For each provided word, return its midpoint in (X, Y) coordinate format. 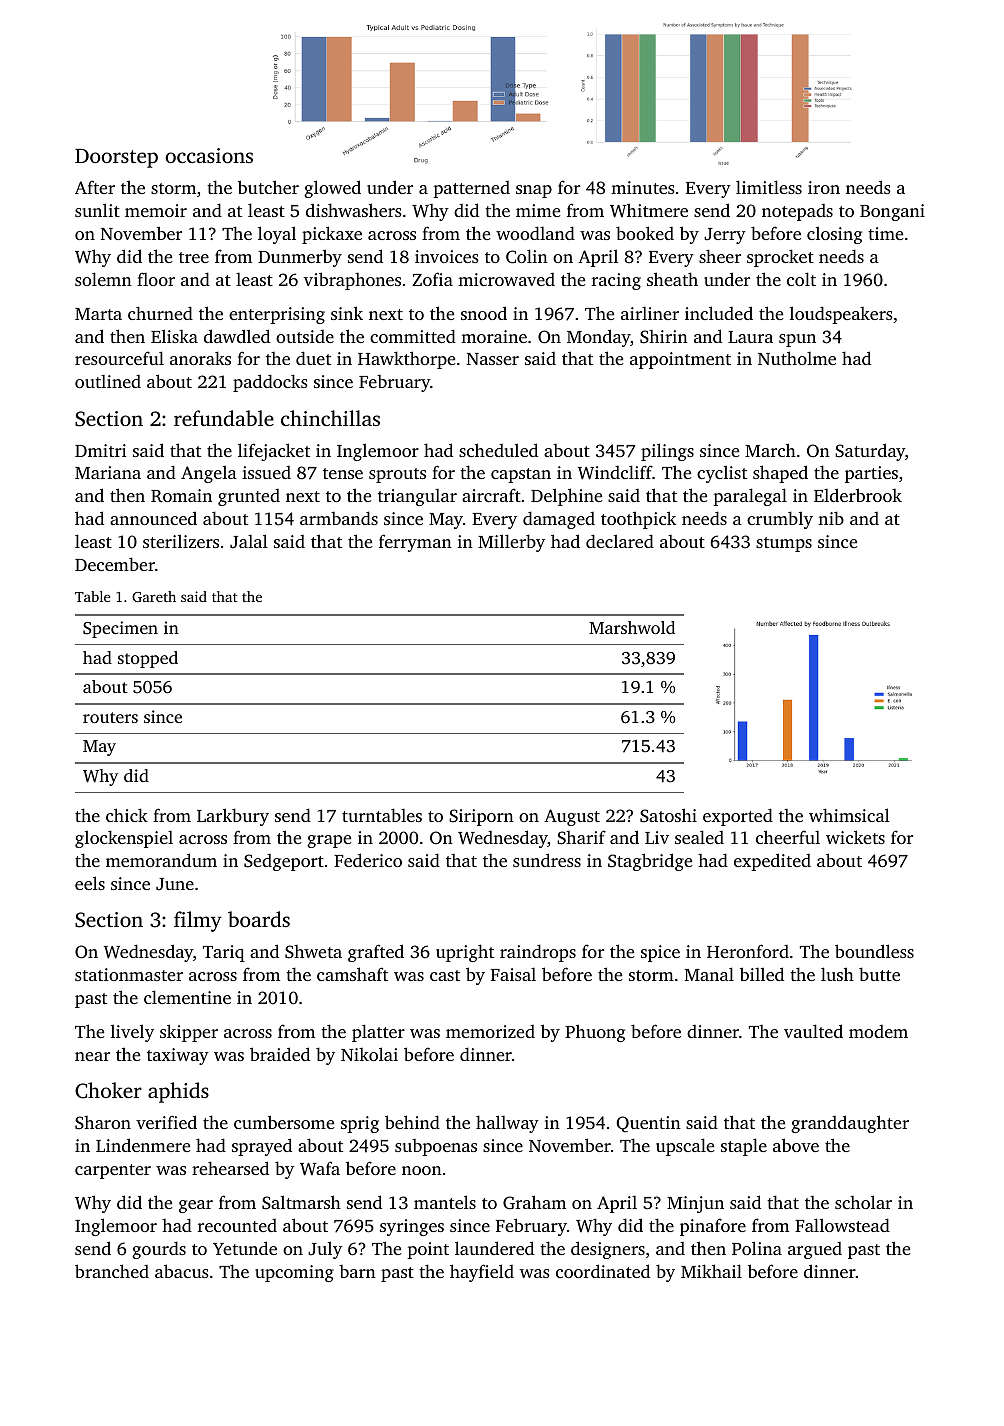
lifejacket (274, 452)
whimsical (849, 815)
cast (445, 975)
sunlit (97, 210)
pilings (667, 452)
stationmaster (129, 974)
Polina (757, 1248)
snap (534, 191)
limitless (769, 187)
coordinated (603, 1271)
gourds (159, 1250)
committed (413, 336)
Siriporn (481, 817)
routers (110, 717)
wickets (855, 837)
